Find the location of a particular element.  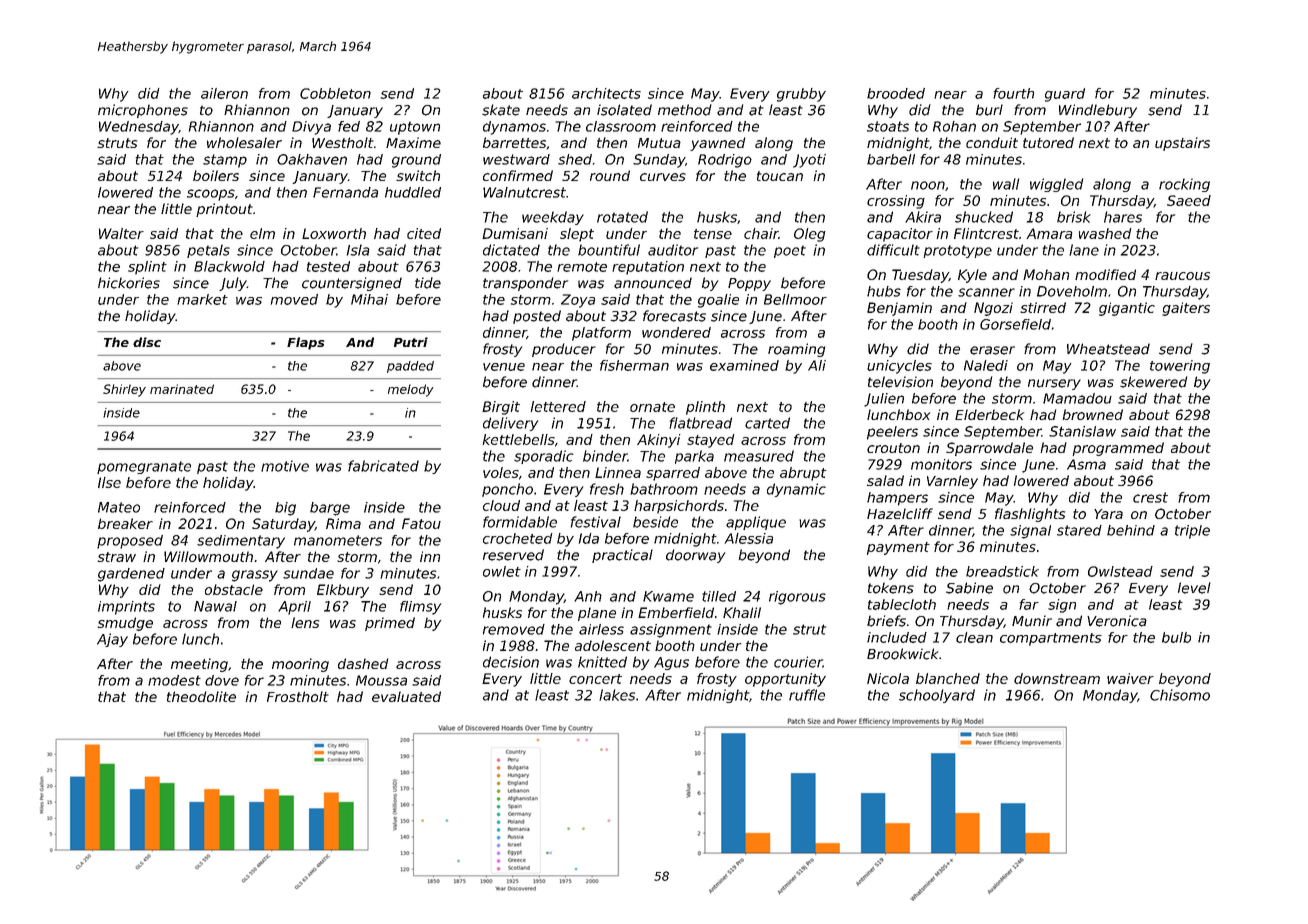

grubby is located at coordinates (801, 95).
